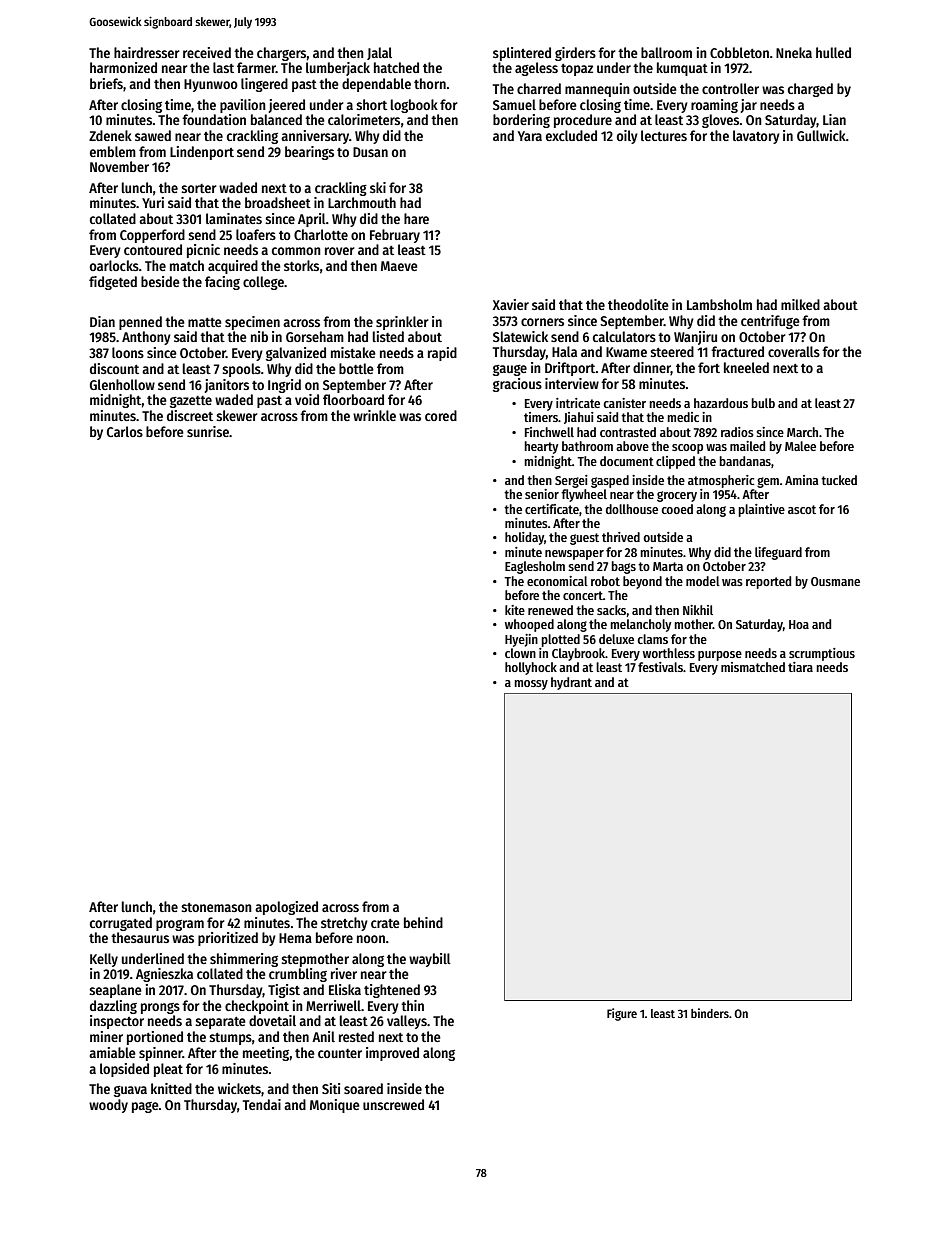 The width and height of the screenshot is (952, 1233). What do you see at coordinates (571, 135) in the screenshot?
I see `excluded` at bounding box center [571, 135].
